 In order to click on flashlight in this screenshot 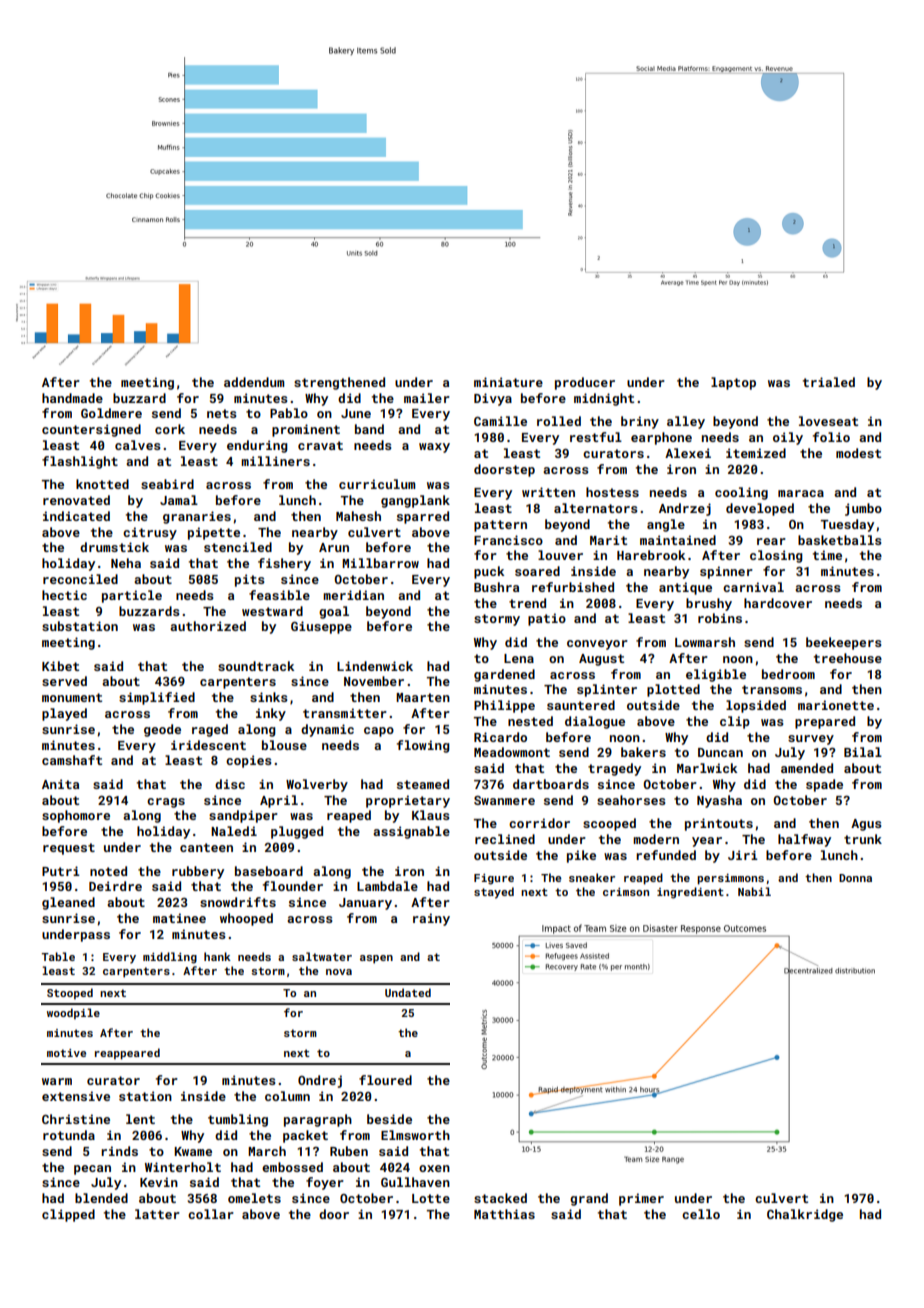, I will do `click(80, 462)`.
